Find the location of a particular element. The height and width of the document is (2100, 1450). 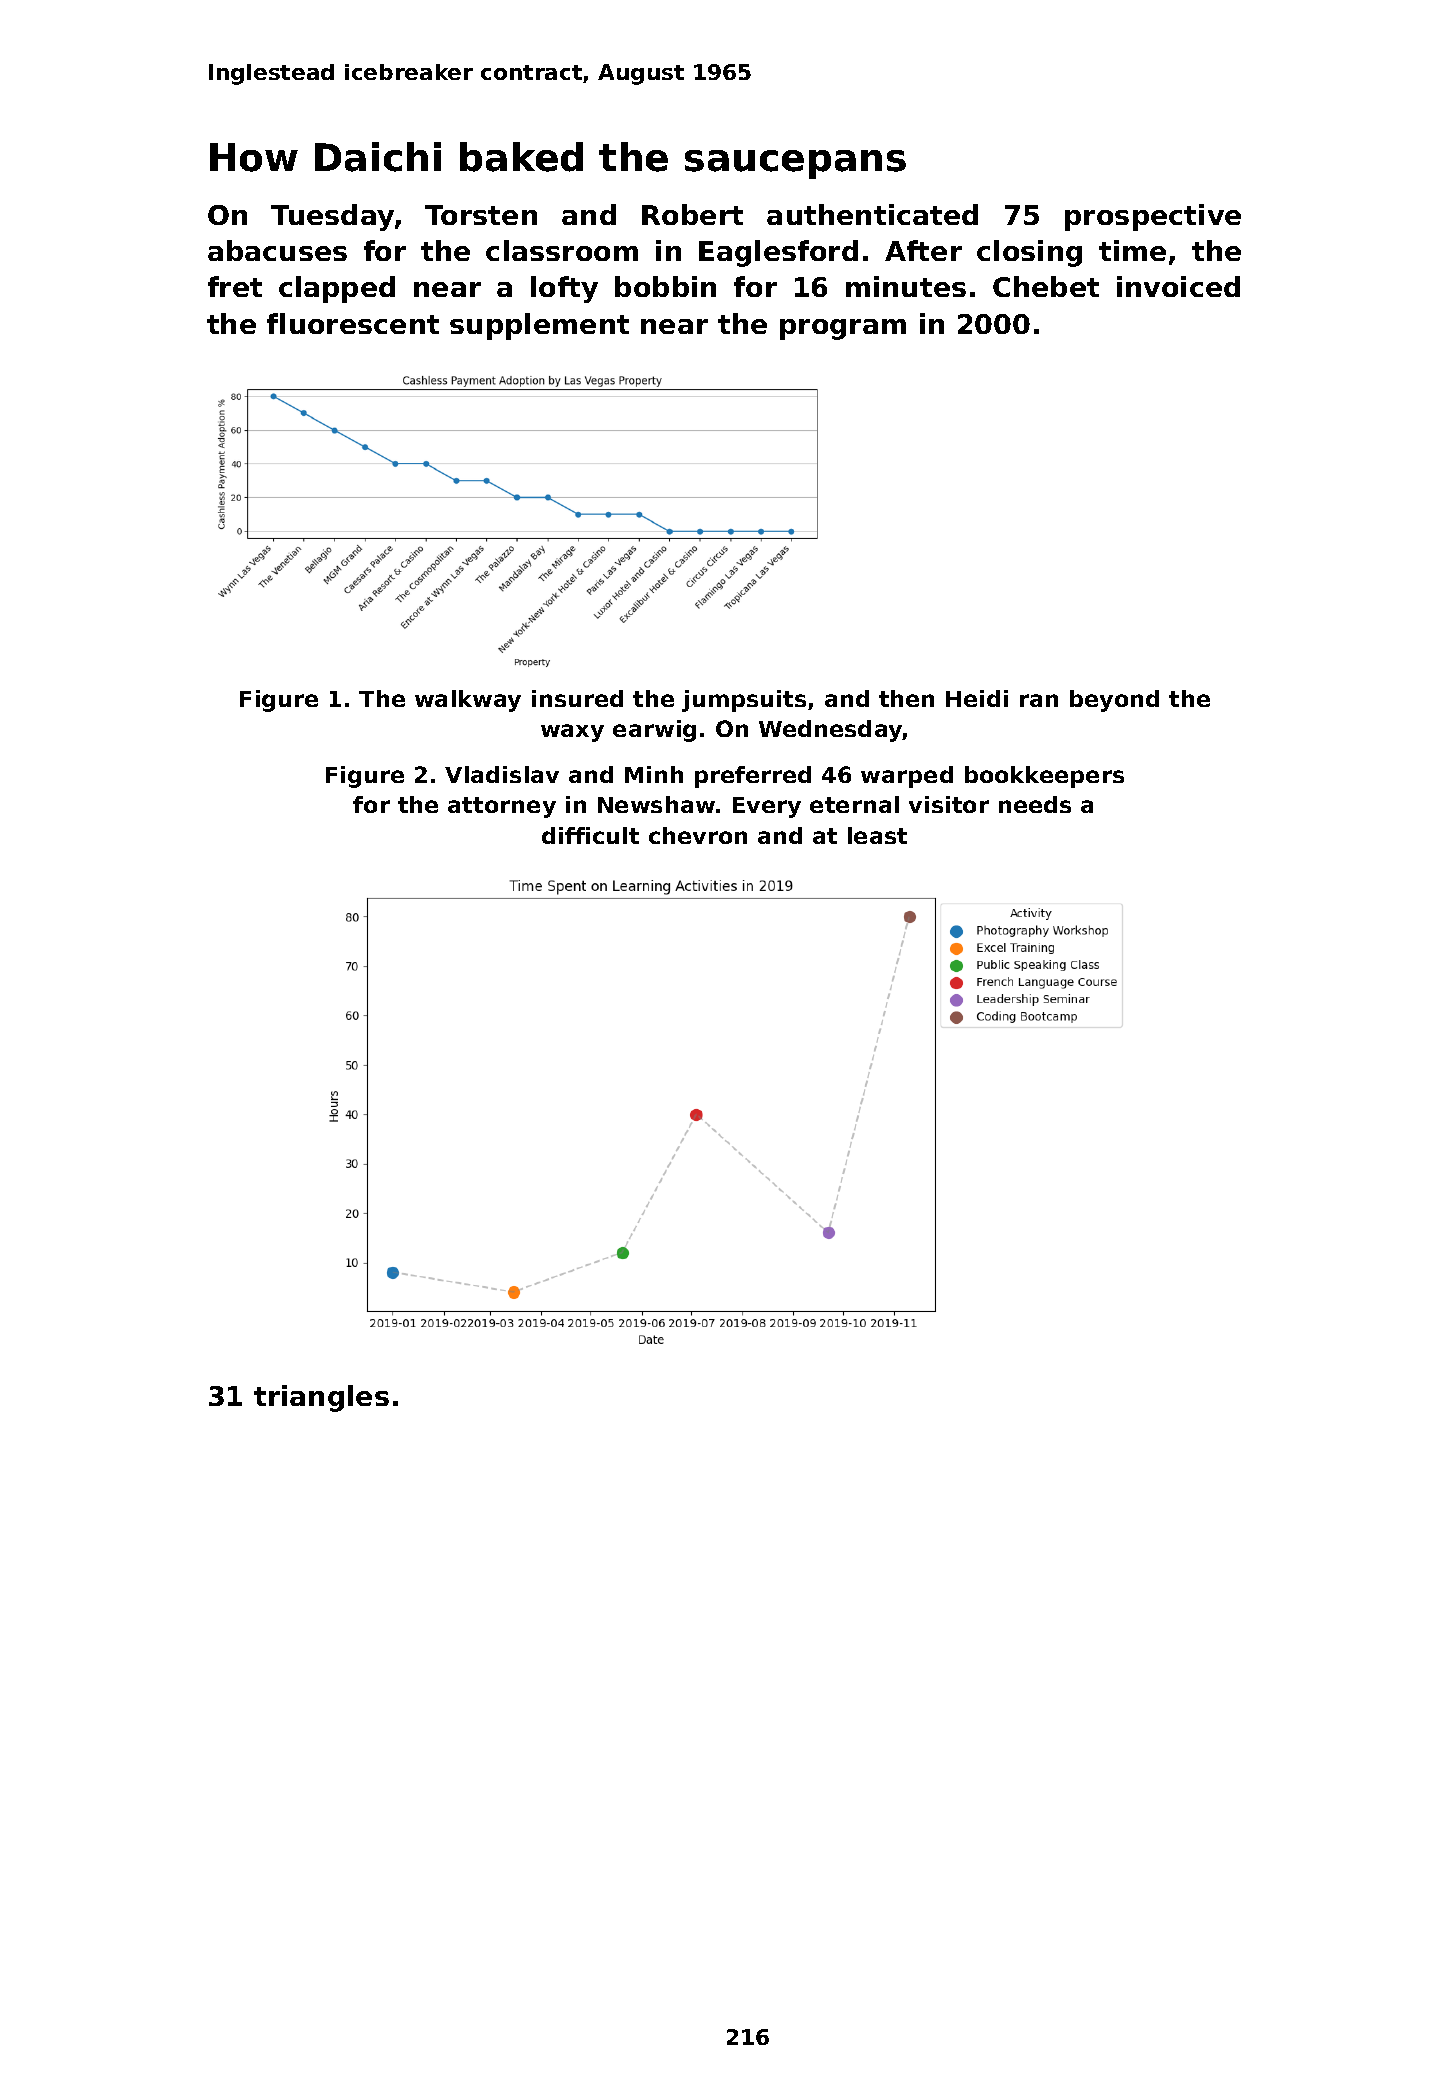

chevron is located at coordinates (698, 835).
